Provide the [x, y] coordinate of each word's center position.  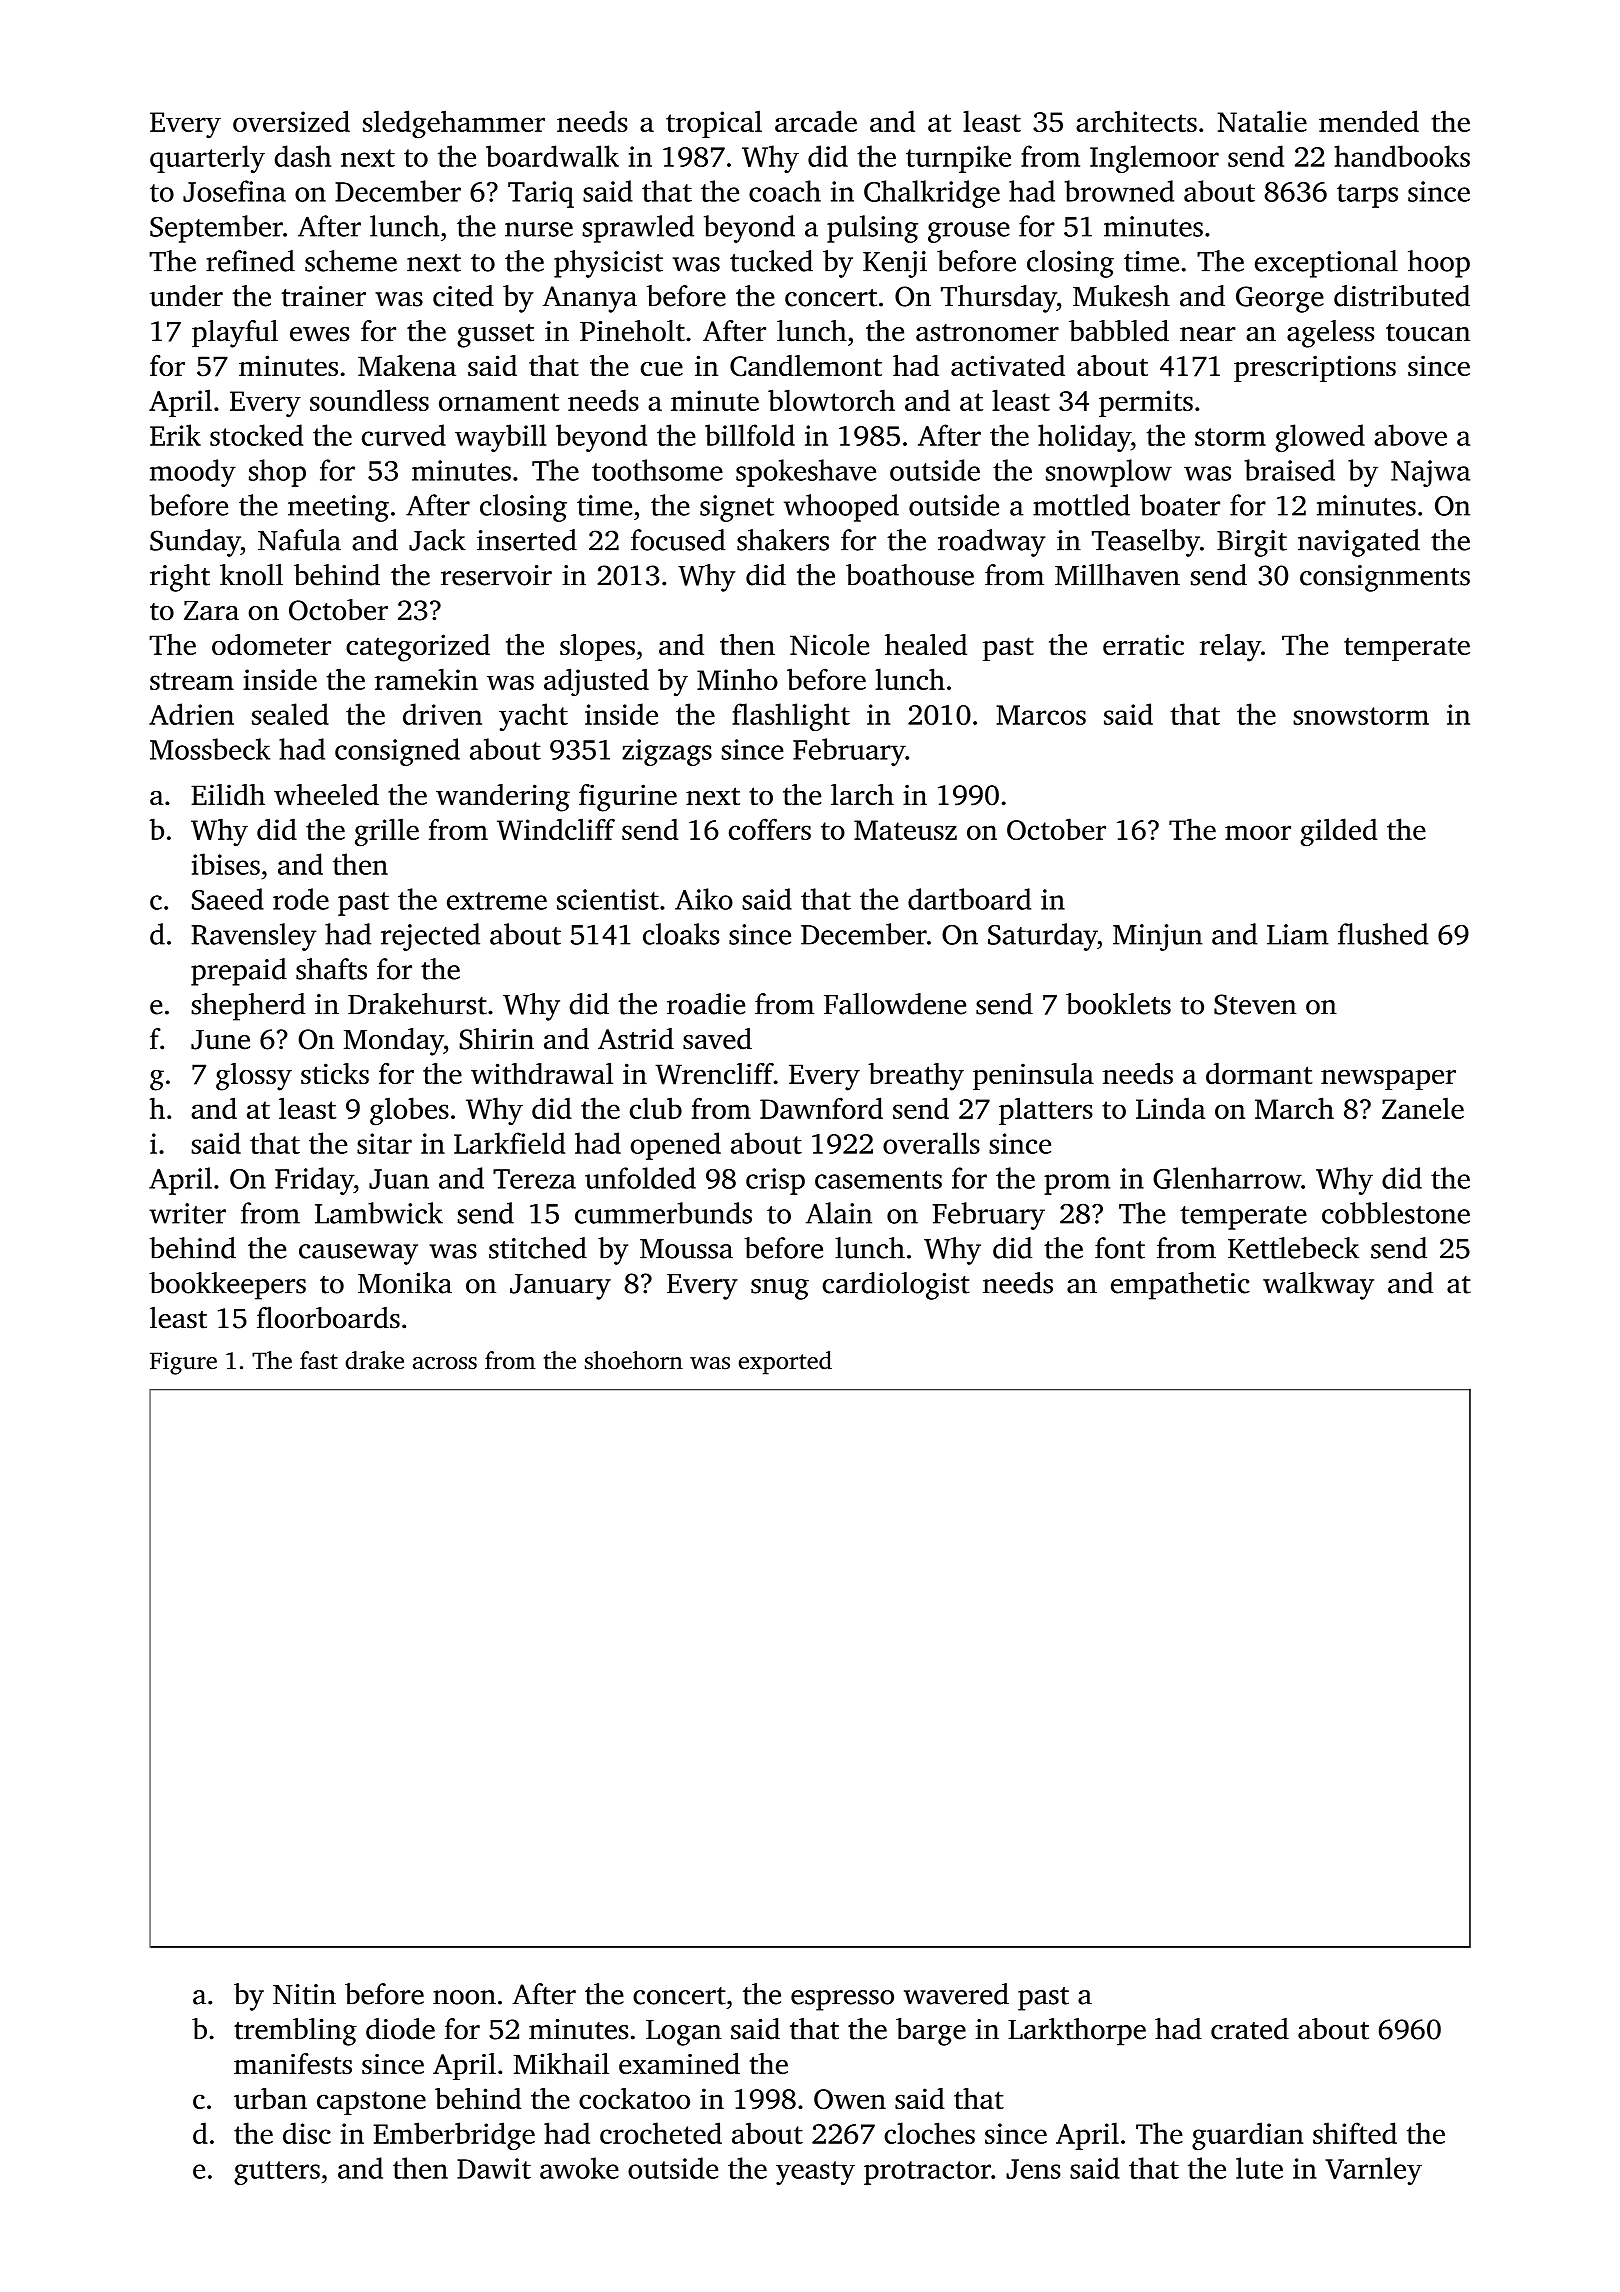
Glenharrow [1227, 1178]
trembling [295, 2032]
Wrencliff [714, 1074]
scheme [351, 261]
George [1280, 299]
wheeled [326, 794]
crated [1250, 2029]
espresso [842, 2000]
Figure [183, 1363]
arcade [816, 121]
